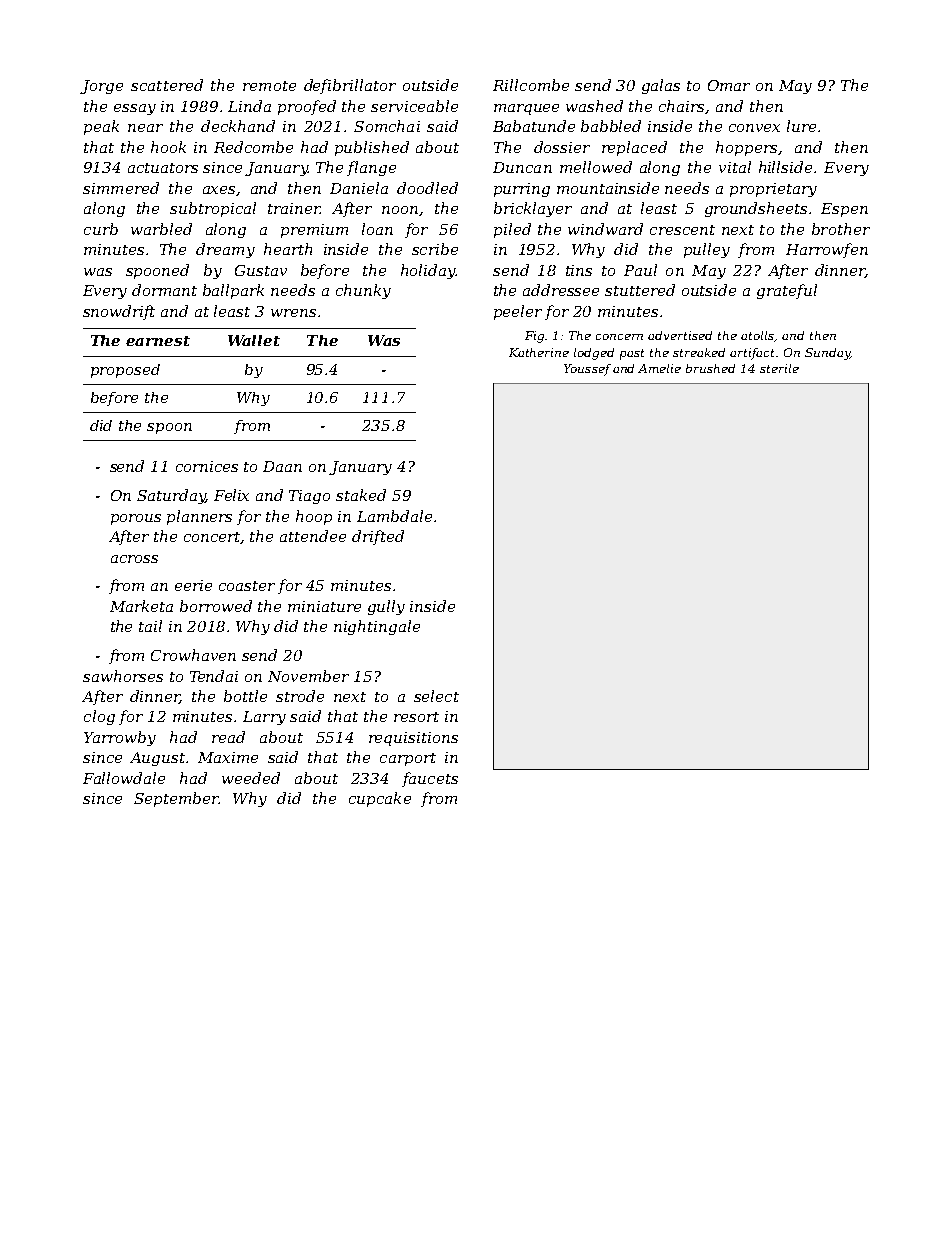  I want to click on Linda, so click(249, 106).
